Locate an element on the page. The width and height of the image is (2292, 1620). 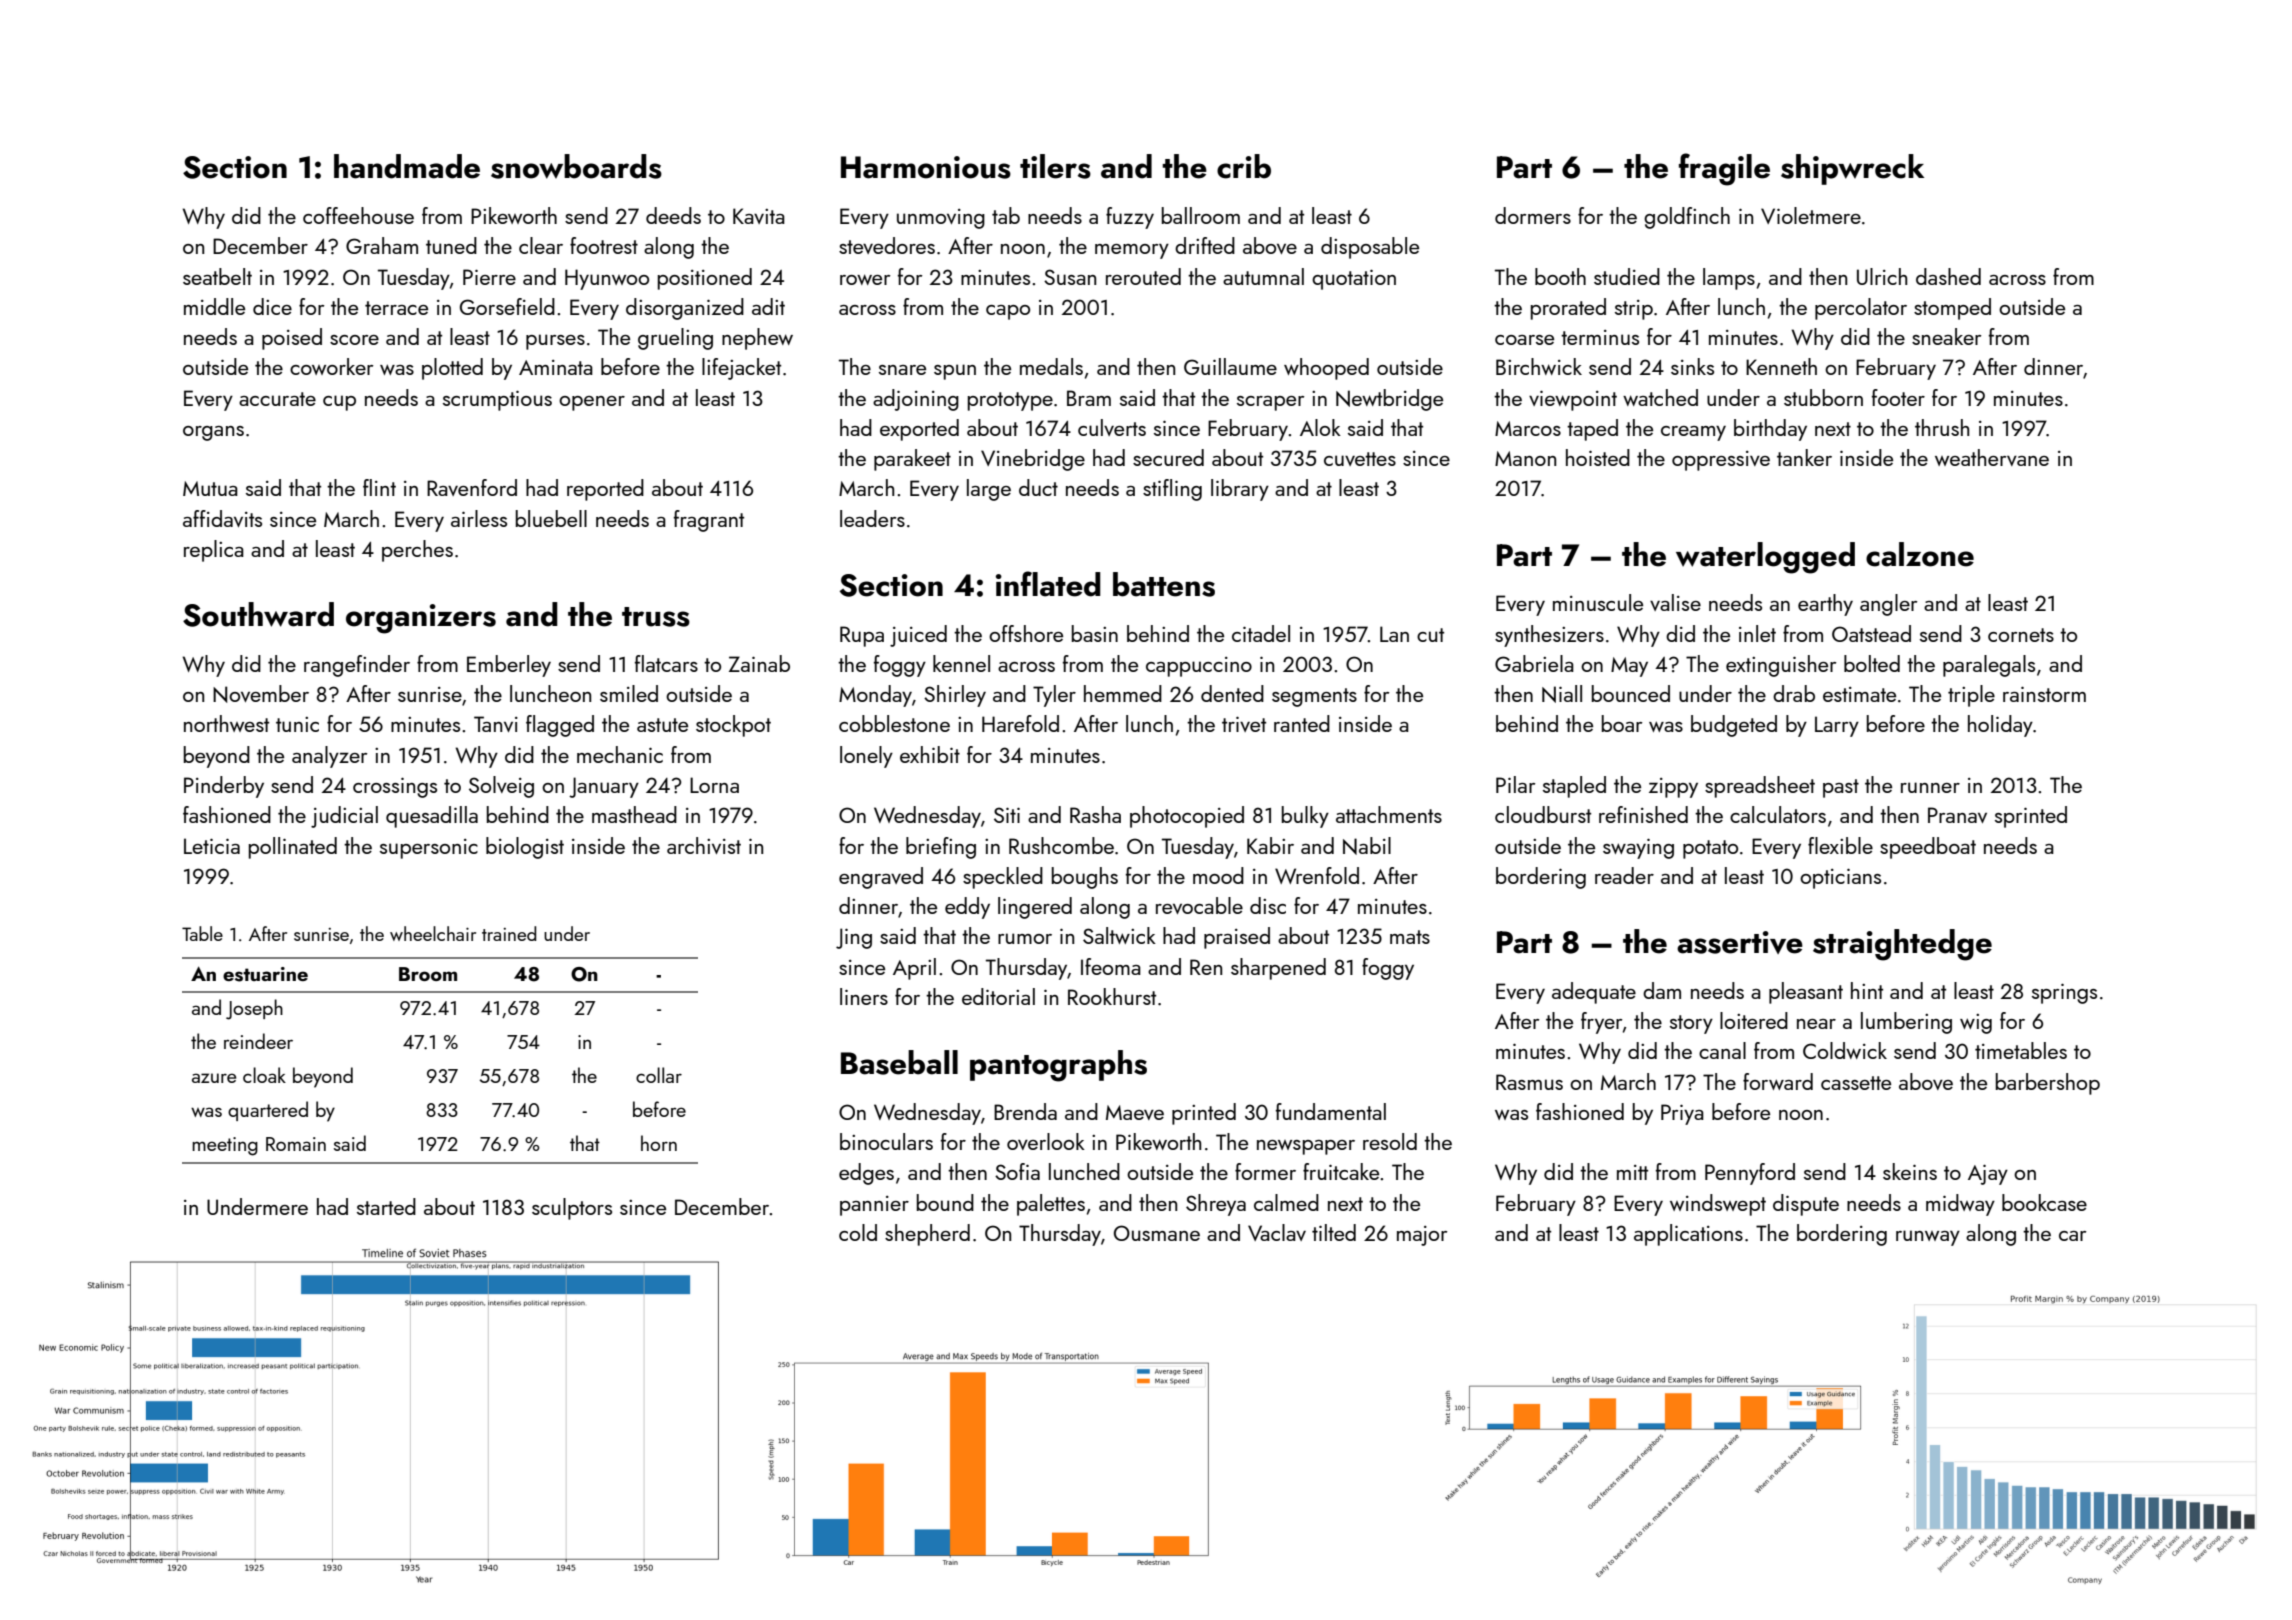
sneaker is located at coordinates (1946, 336).
